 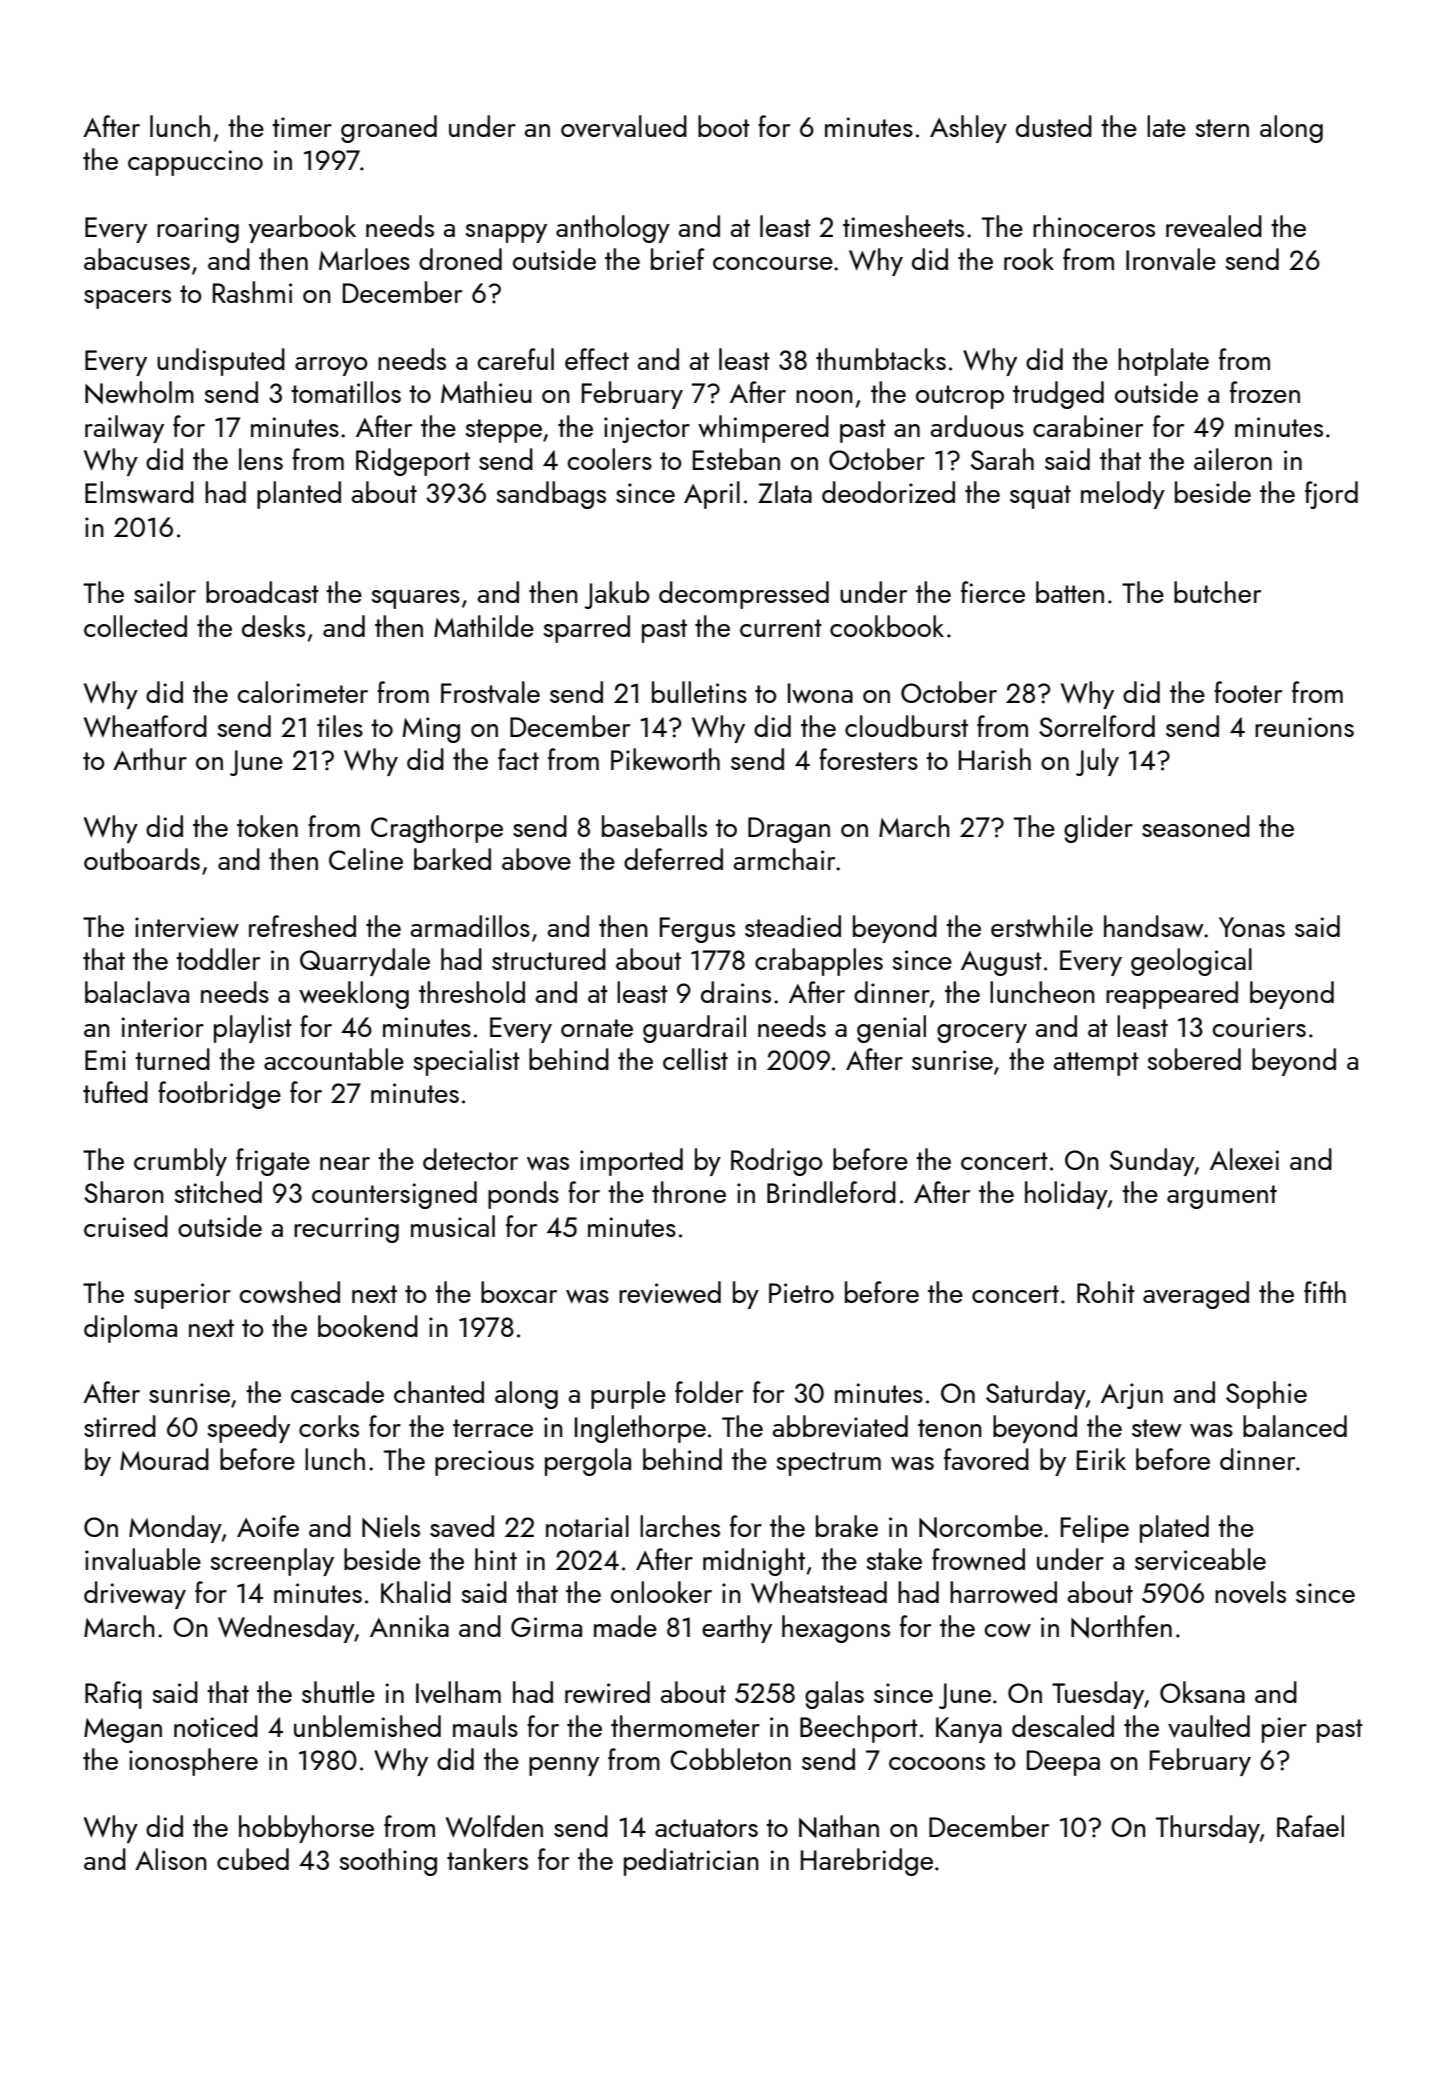 What do you see at coordinates (1252, 927) in the document?
I see `Yonas` at bounding box center [1252, 927].
